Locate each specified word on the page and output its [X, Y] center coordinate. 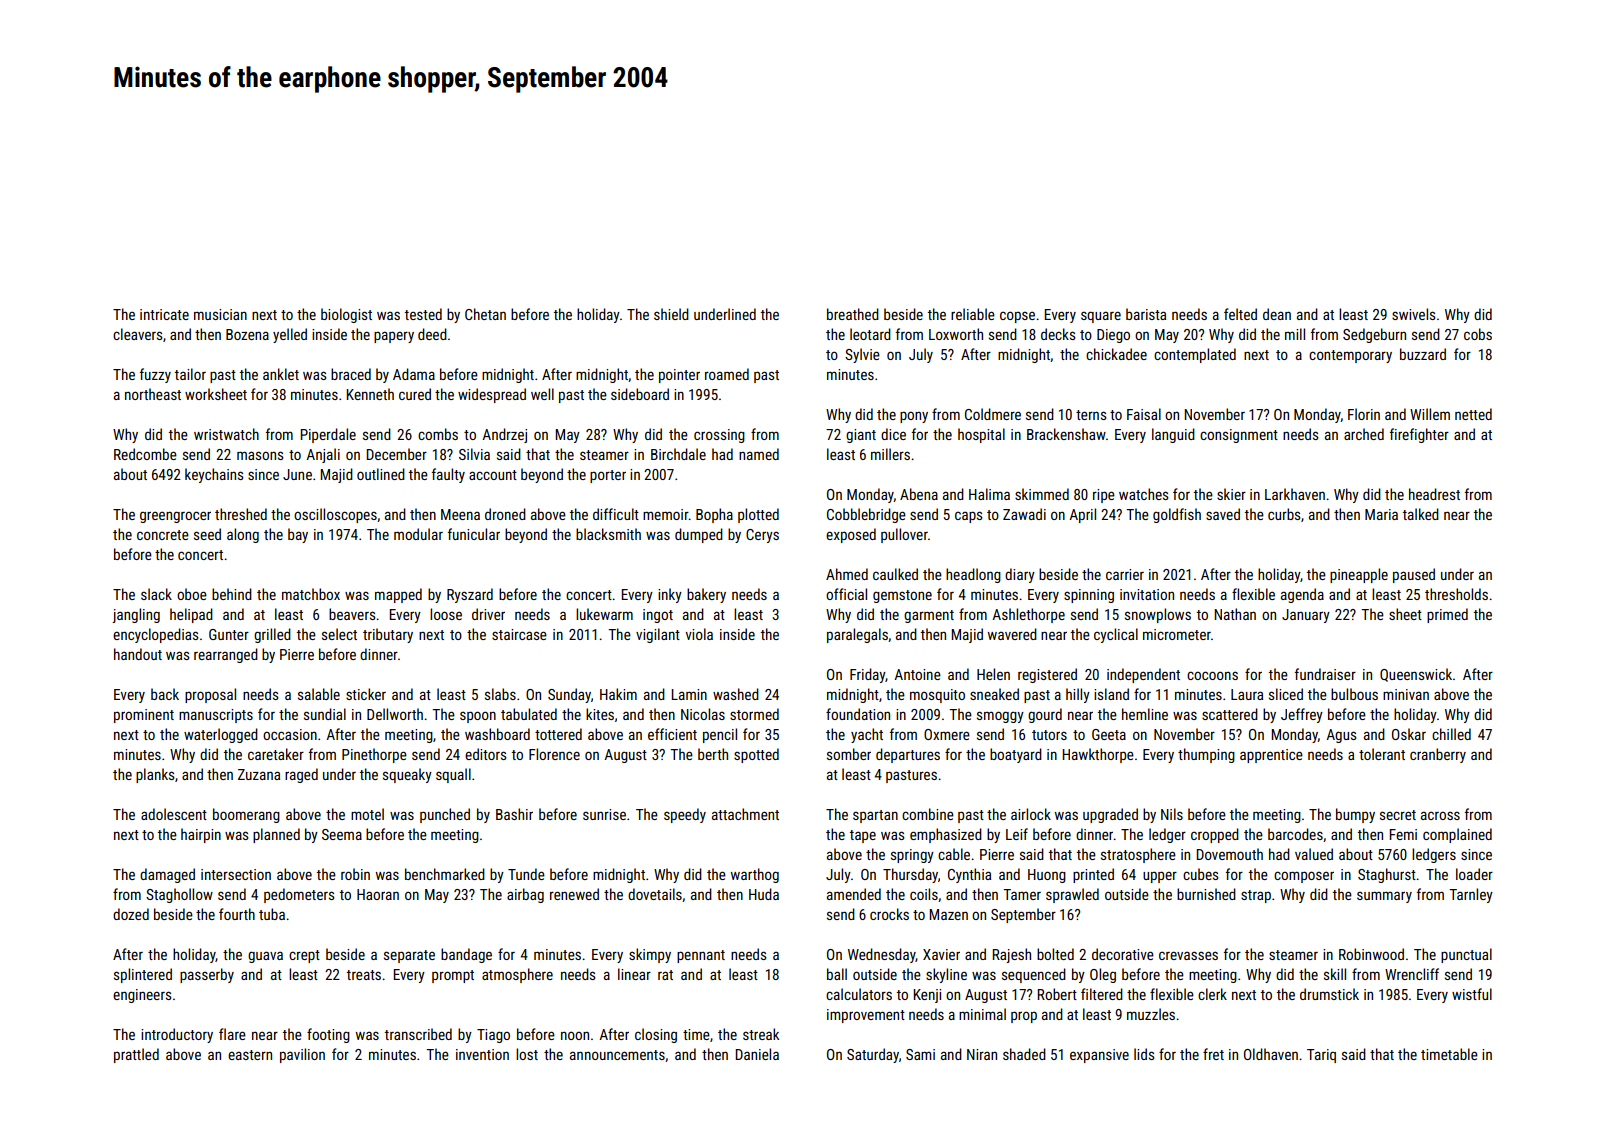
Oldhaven [1271, 1054]
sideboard [640, 394]
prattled [136, 1055]
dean [1277, 314]
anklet [281, 374]
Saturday [873, 1055]
